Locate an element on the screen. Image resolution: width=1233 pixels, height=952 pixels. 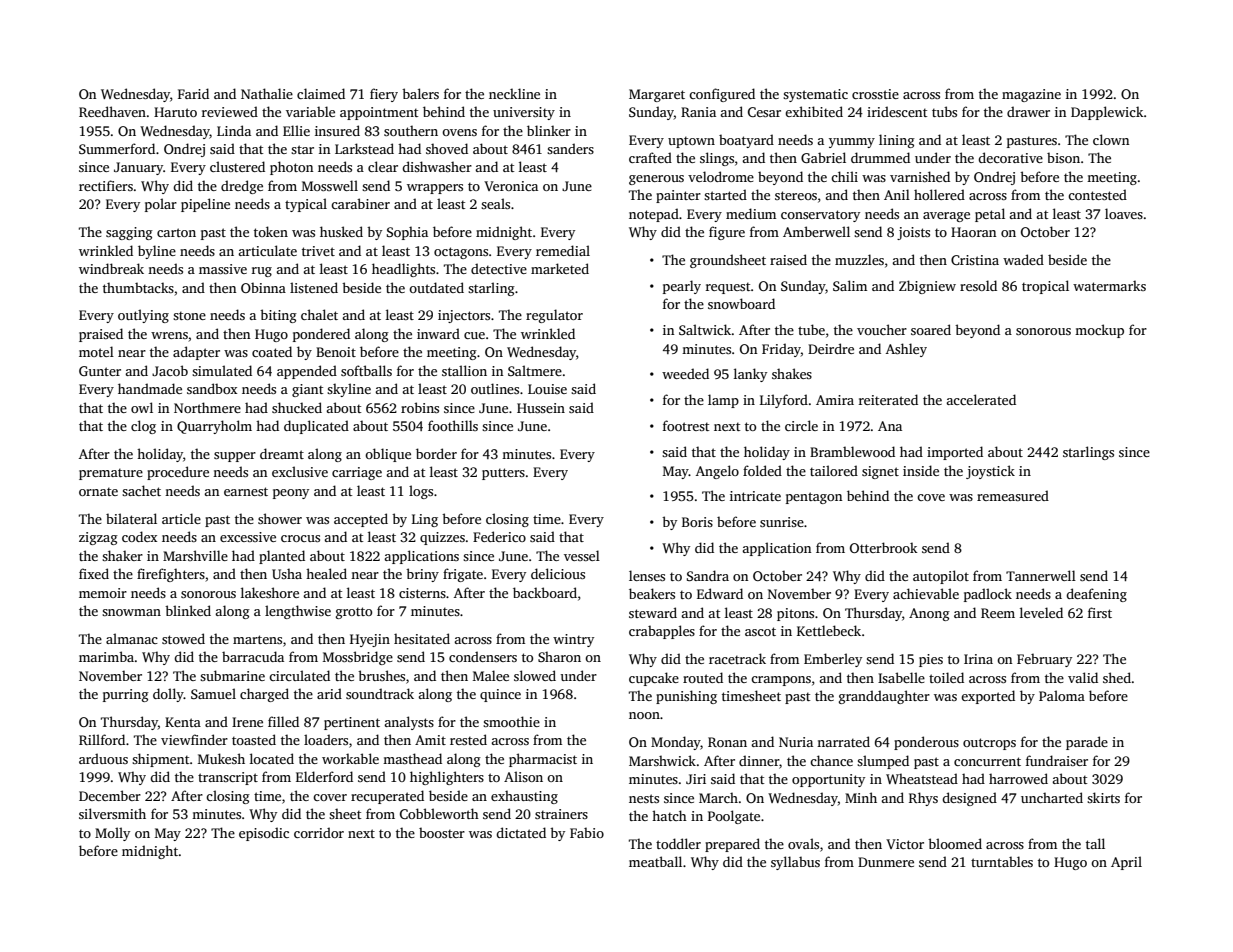
fixed is located at coordinates (94, 573).
